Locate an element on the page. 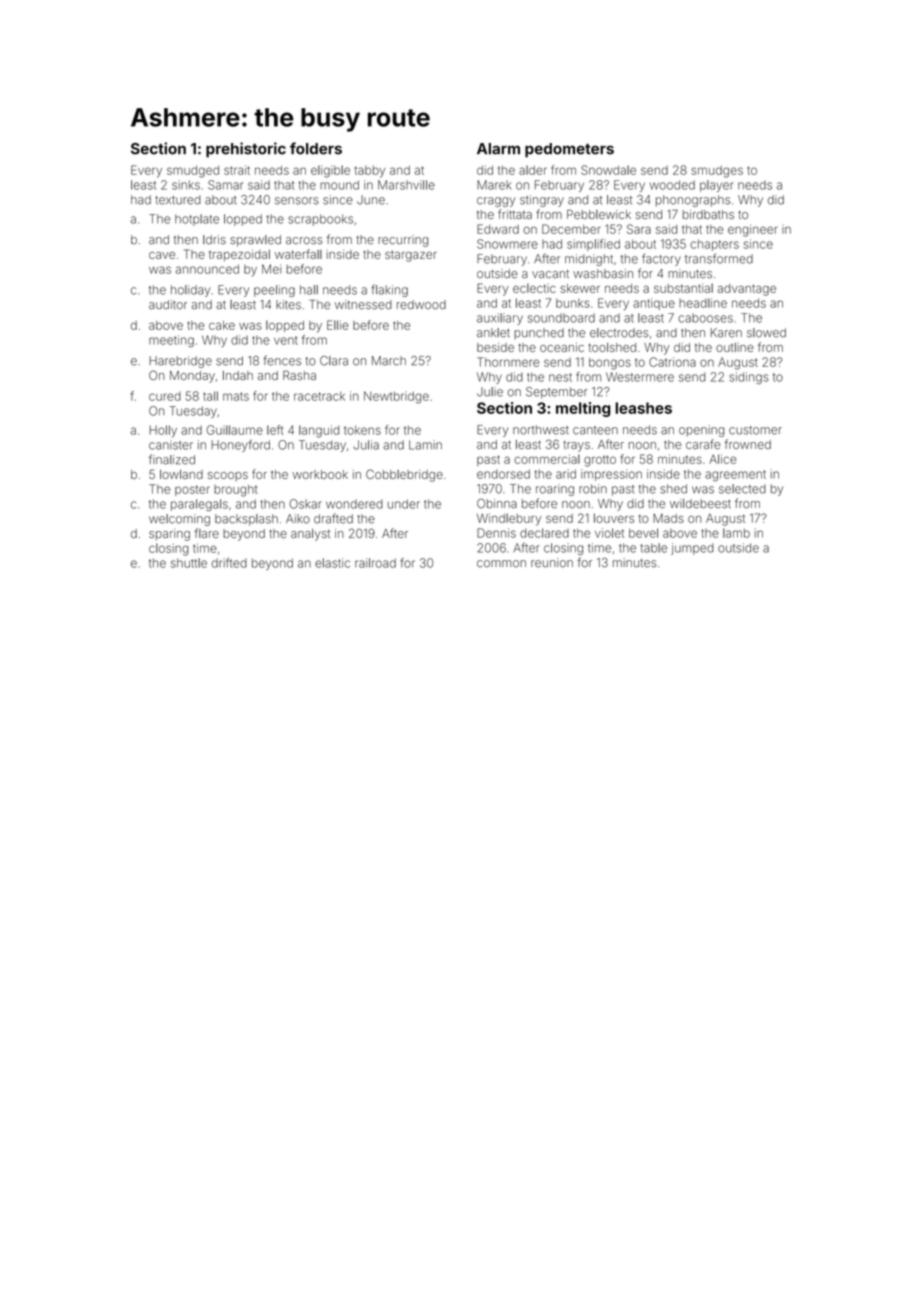 The width and height of the image is (924, 1314). paralegals is located at coordinates (199, 505).
